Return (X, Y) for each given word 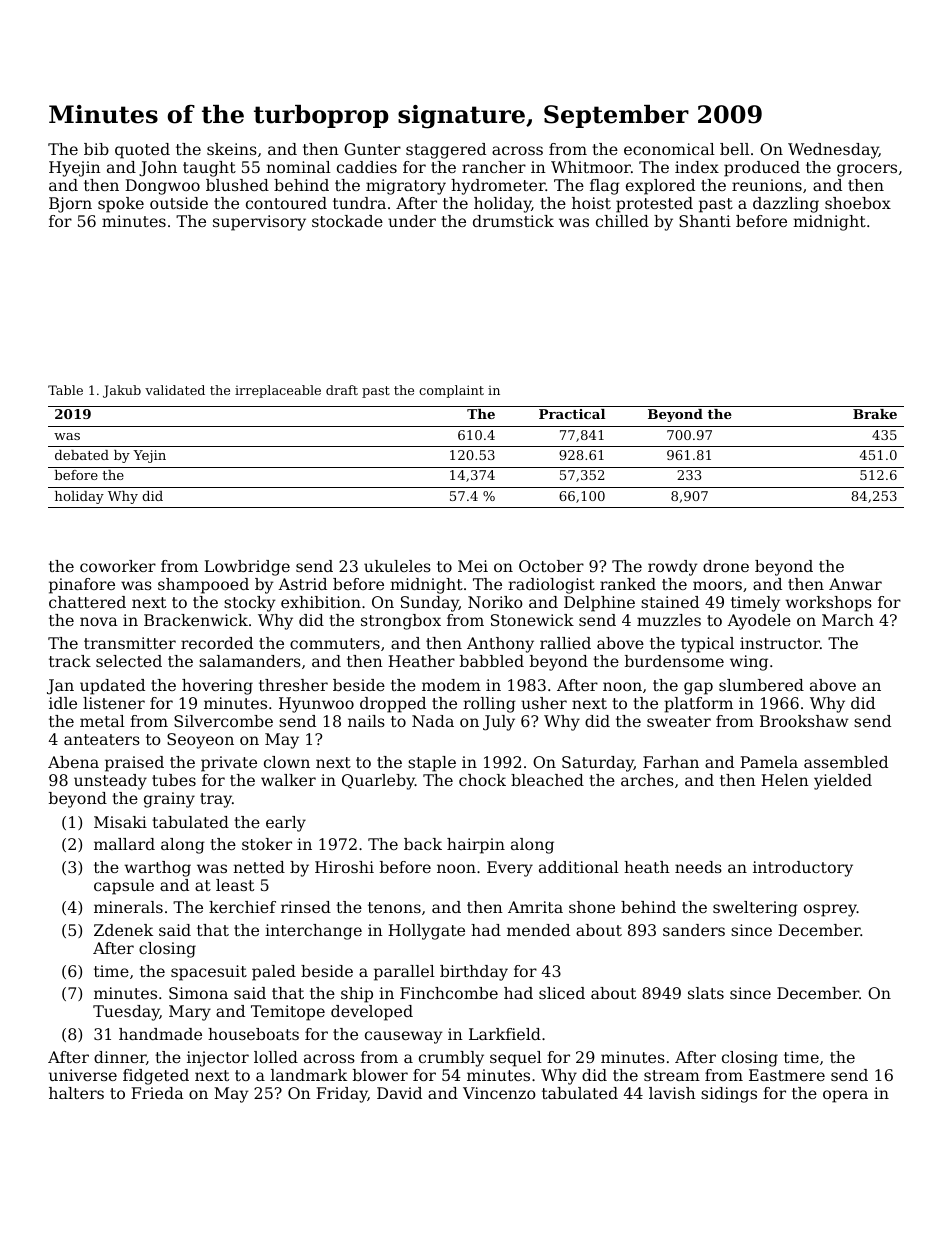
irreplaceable (278, 391)
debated (82, 455)
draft (342, 390)
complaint (451, 391)
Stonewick (532, 620)
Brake (875, 414)
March (848, 620)
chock (482, 780)
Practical (572, 414)
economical (669, 149)
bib (96, 149)
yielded (843, 782)
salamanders (250, 661)
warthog (157, 869)
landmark (309, 1075)
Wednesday (833, 151)
